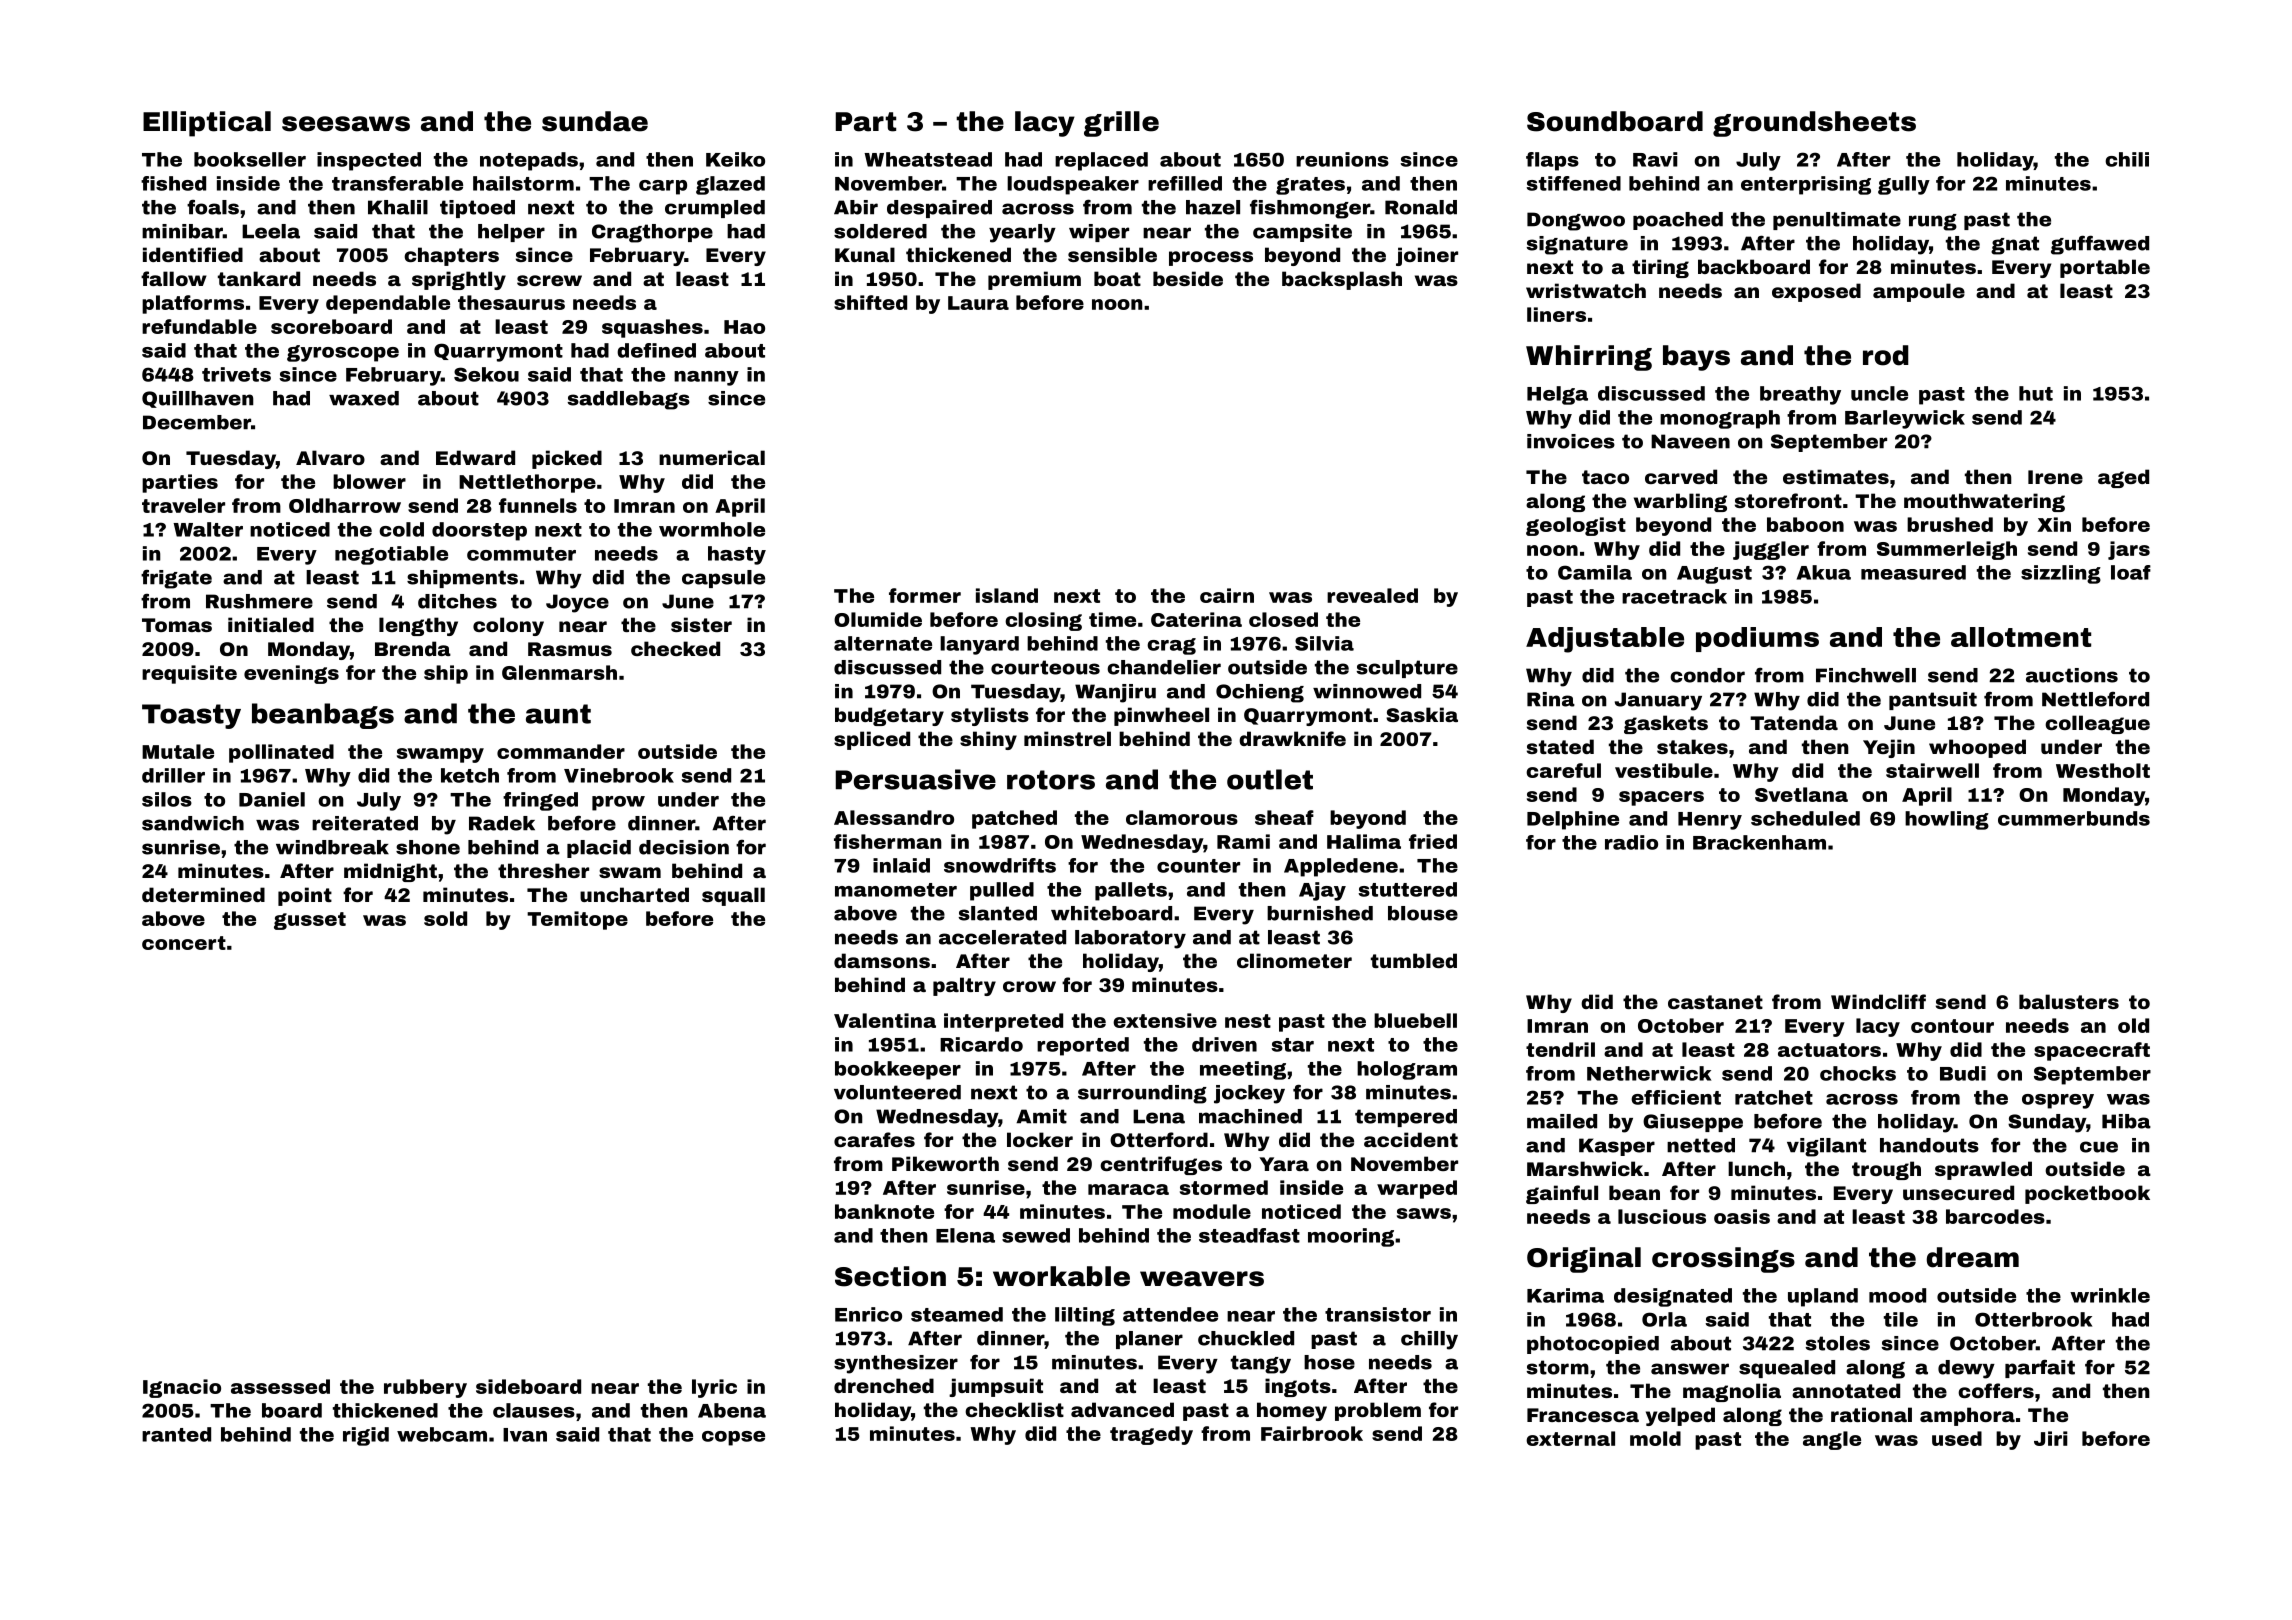 This document has height=1620, width=2292. What do you see at coordinates (1429, 1340) in the document?
I see `chilly` at bounding box center [1429, 1340].
